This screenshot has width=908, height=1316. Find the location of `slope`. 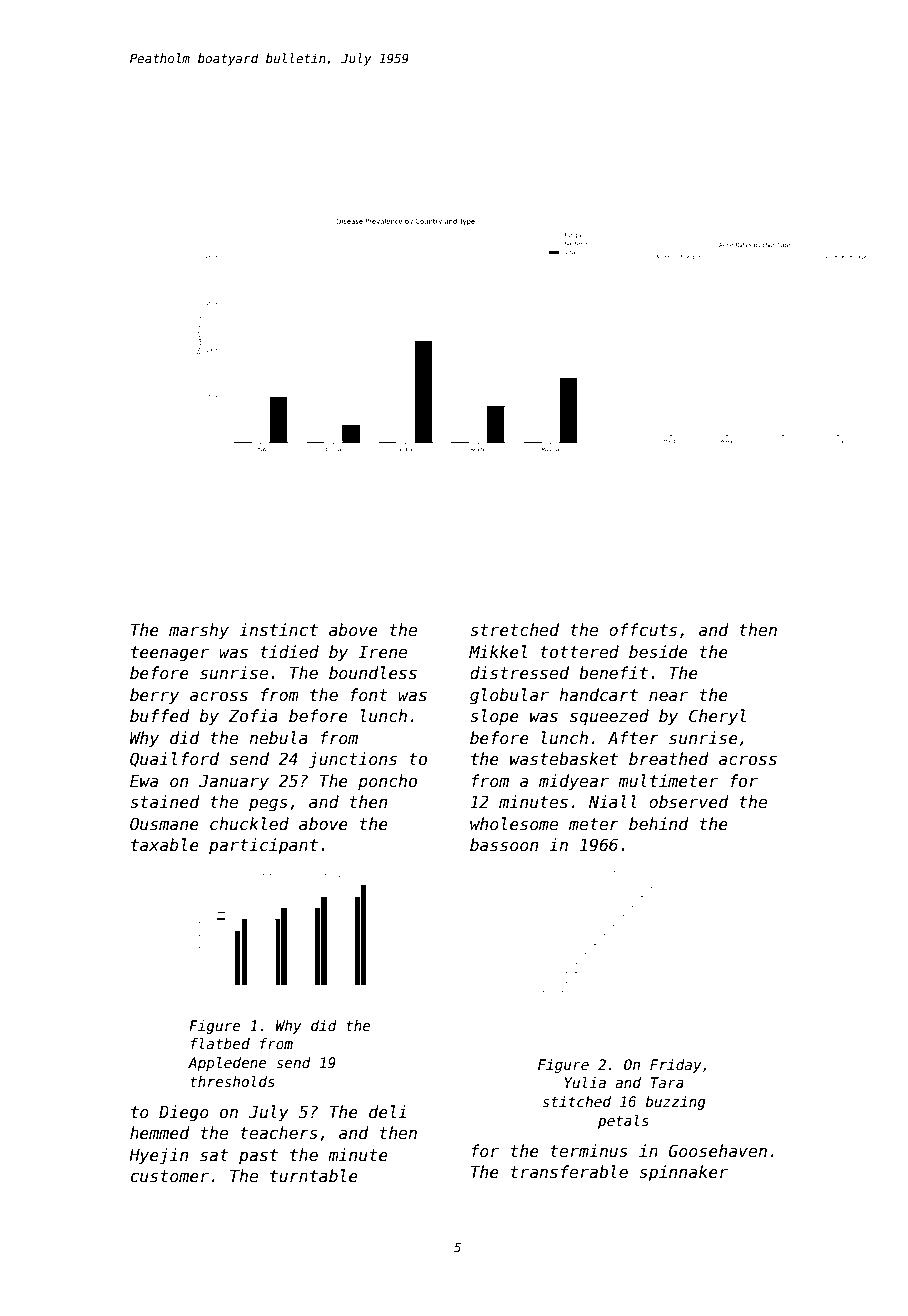

slope is located at coordinates (494, 717).
